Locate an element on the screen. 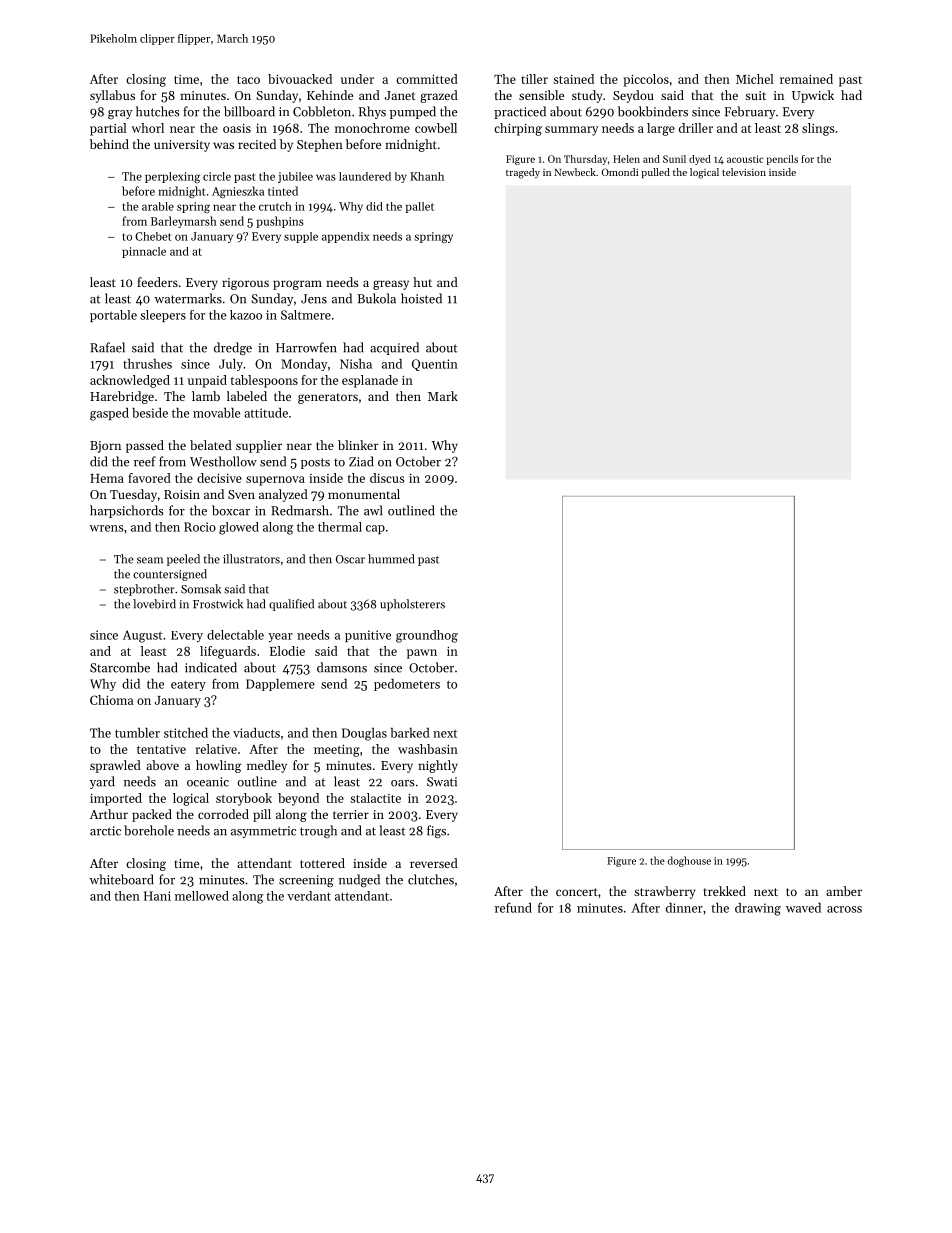 The height and width of the screenshot is (1233, 952). beyond is located at coordinates (298, 799).
